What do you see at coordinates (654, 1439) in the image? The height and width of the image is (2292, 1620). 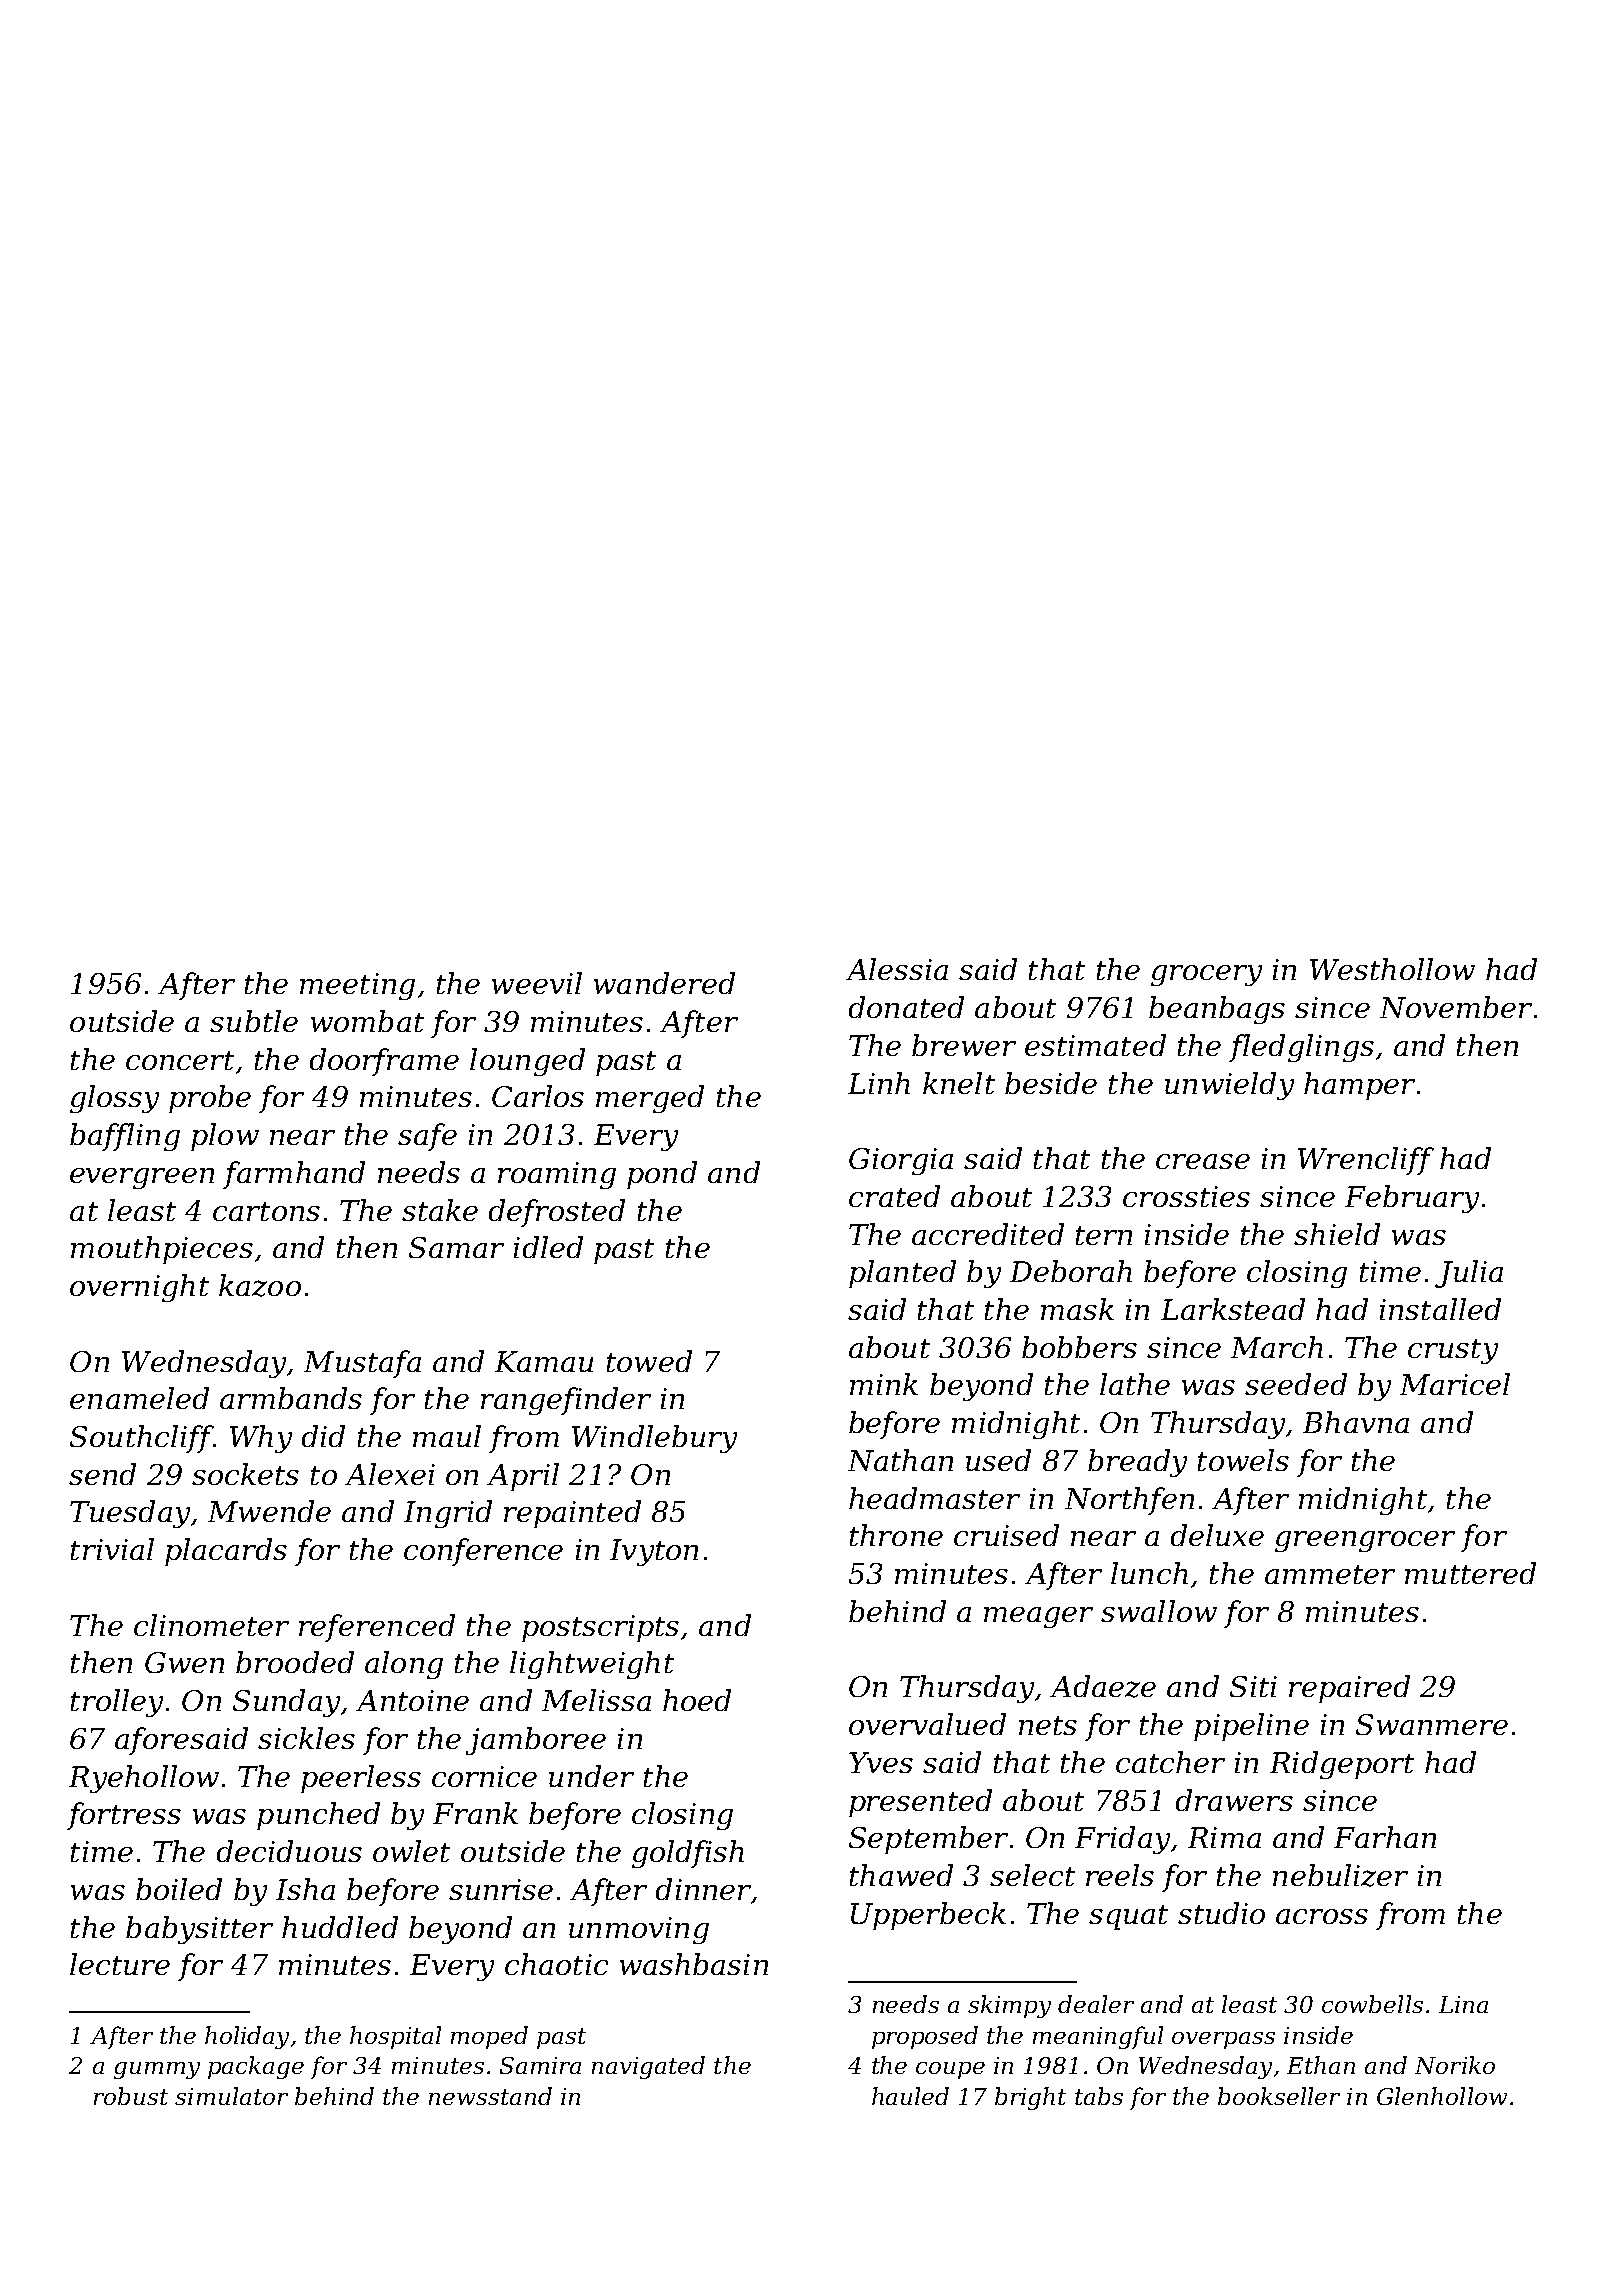 I see `Windlebury` at bounding box center [654, 1439].
